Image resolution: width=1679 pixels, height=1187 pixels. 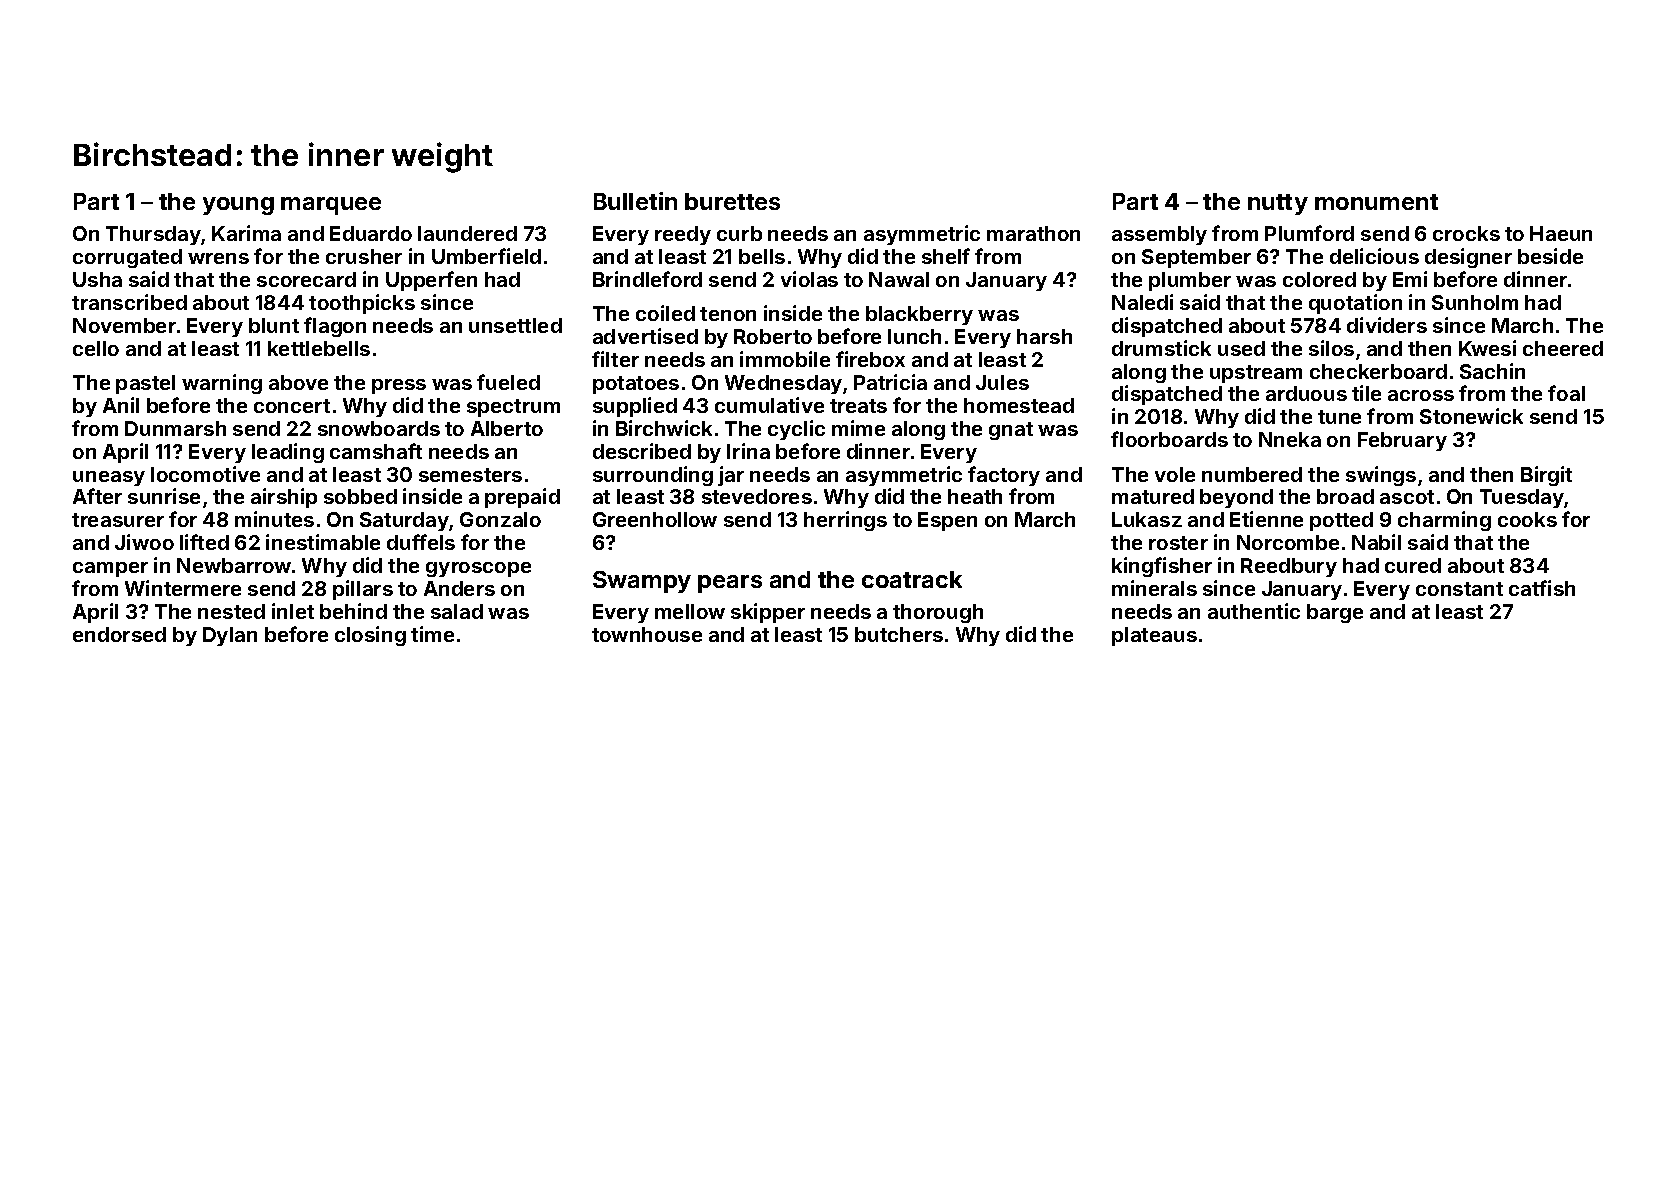 I want to click on mime, so click(x=858, y=428).
